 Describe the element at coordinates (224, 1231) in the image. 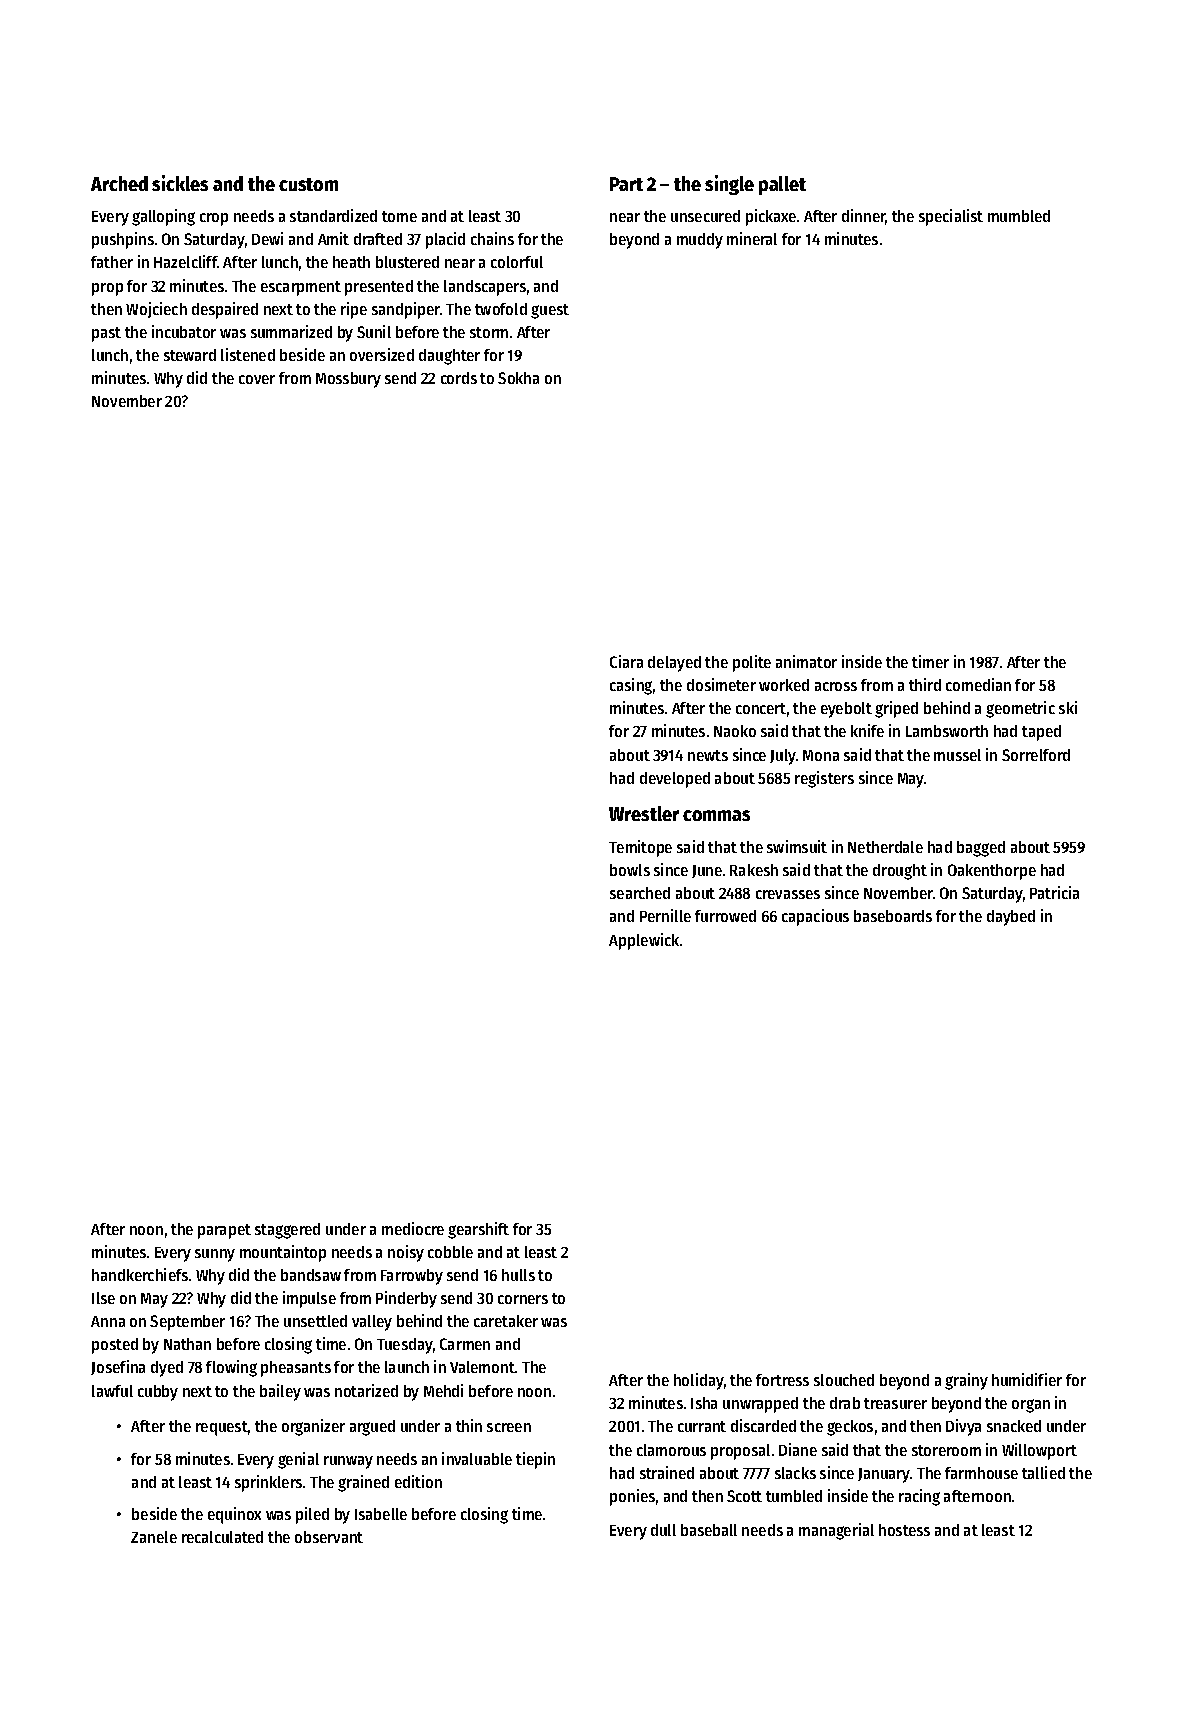

I see `parapet` at that location.
